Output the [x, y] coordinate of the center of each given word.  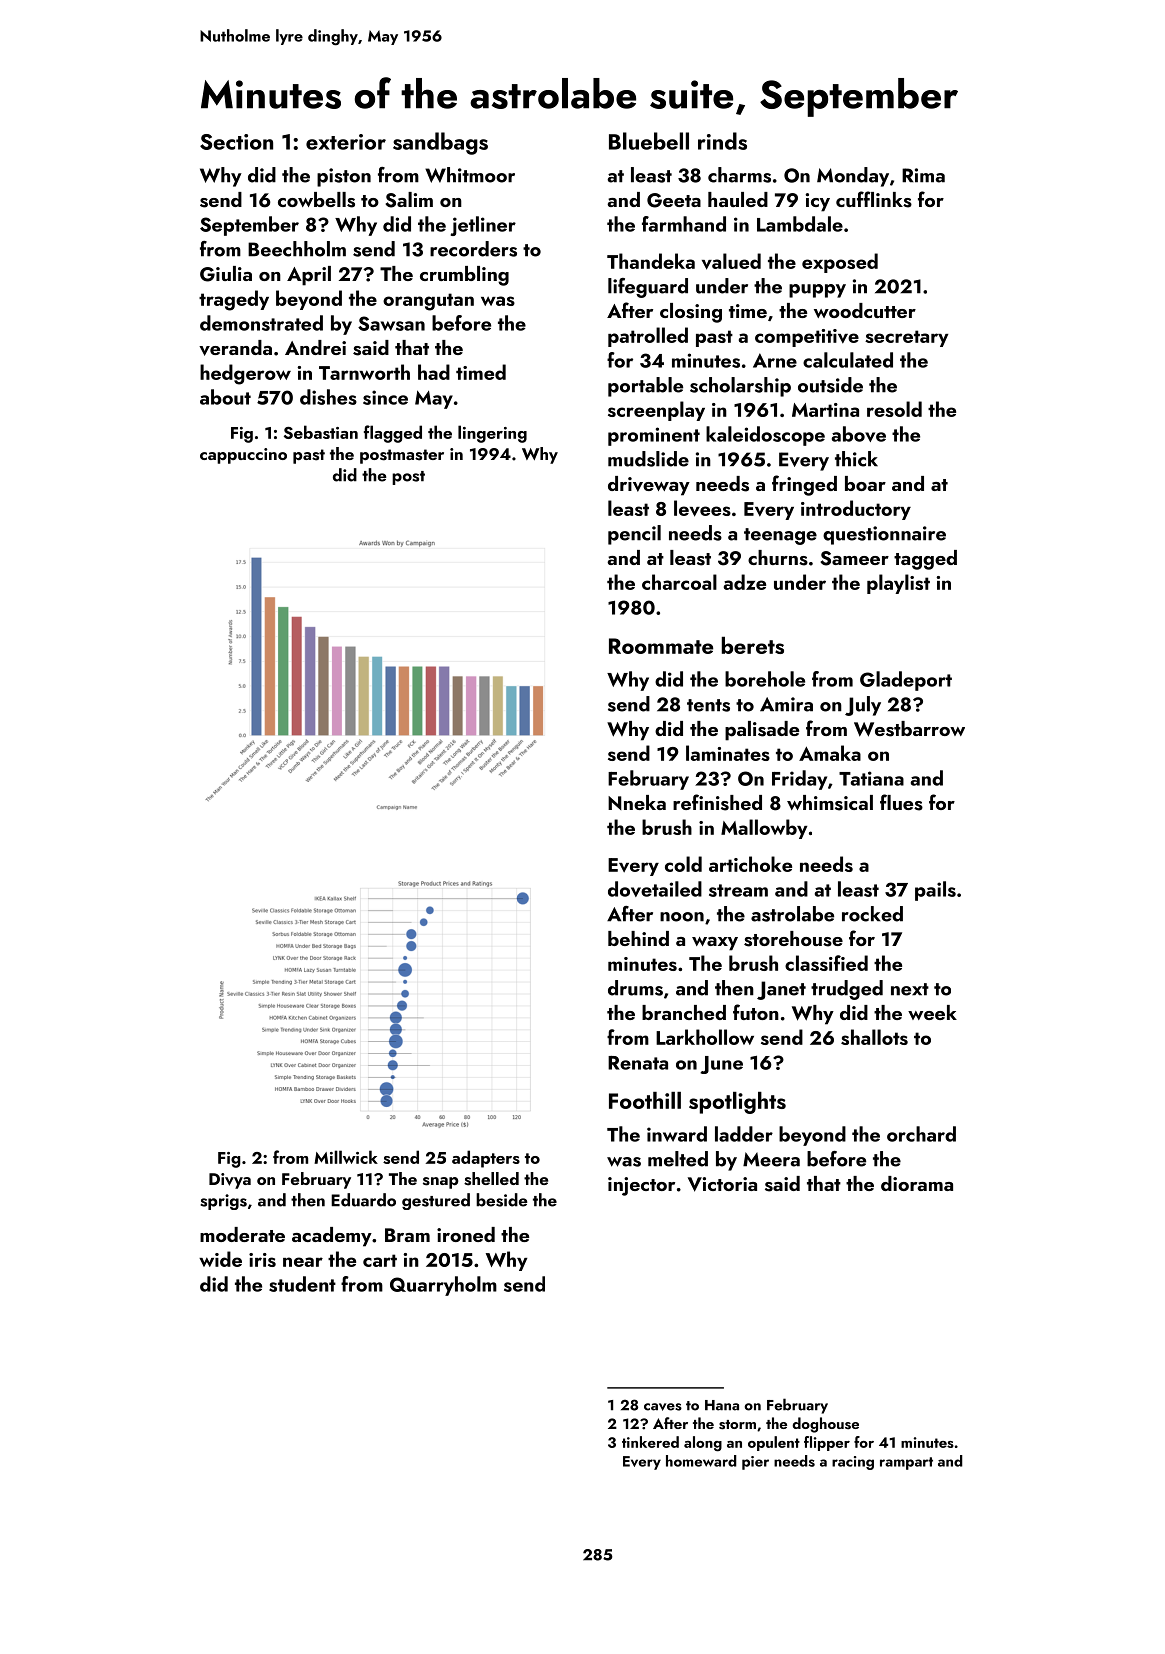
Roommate [661, 646]
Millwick [346, 1157]
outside [830, 385]
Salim [409, 200]
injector [641, 1186]
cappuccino [243, 456]
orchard [921, 1134]
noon [682, 917]
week [932, 1012]
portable [645, 387]
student [302, 1284]
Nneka [637, 802]
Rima [923, 175]
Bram [407, 1235]
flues [901, 802]
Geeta [674, 200]
